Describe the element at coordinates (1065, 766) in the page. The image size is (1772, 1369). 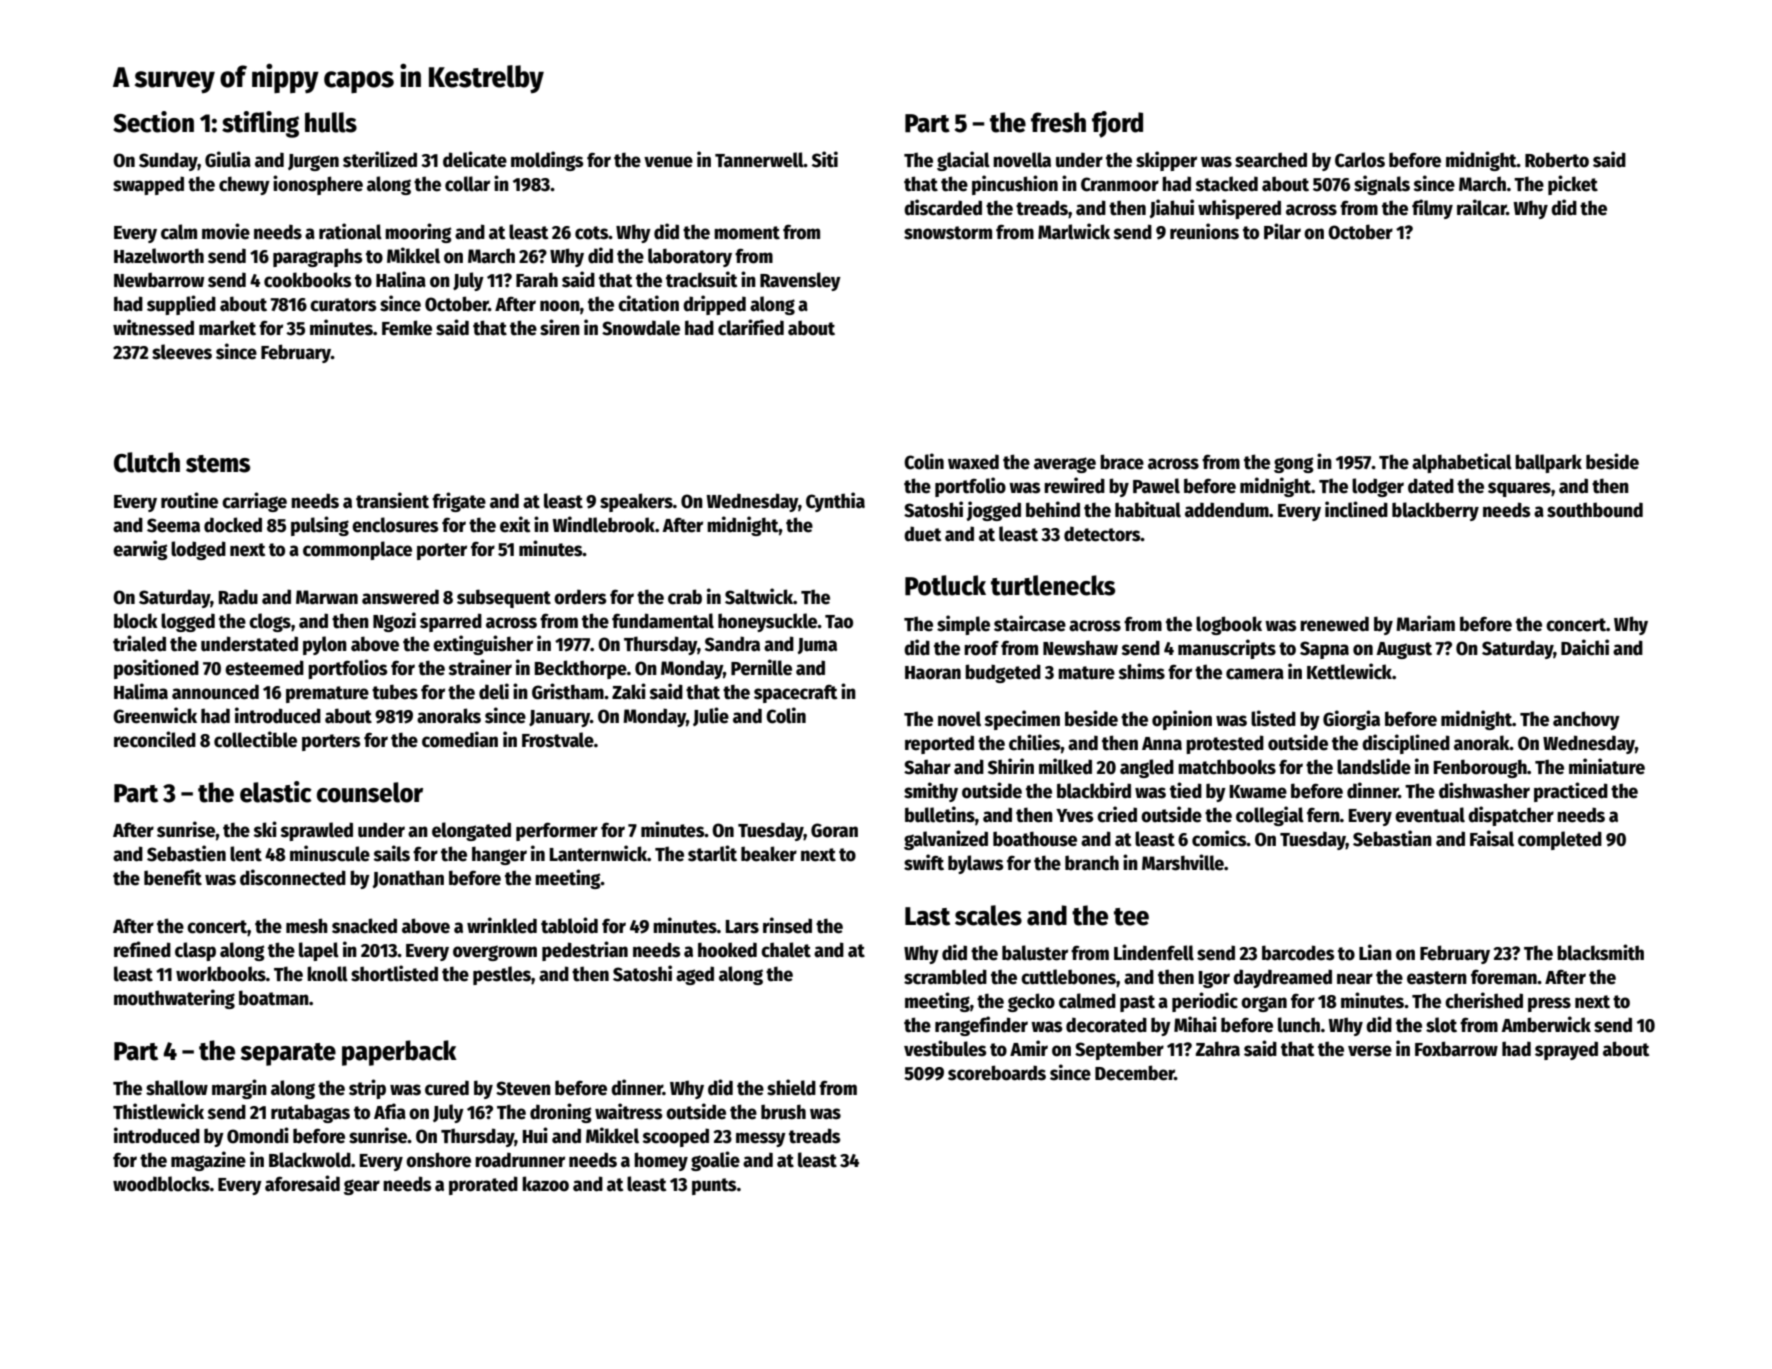
I see `milked` at that location.
